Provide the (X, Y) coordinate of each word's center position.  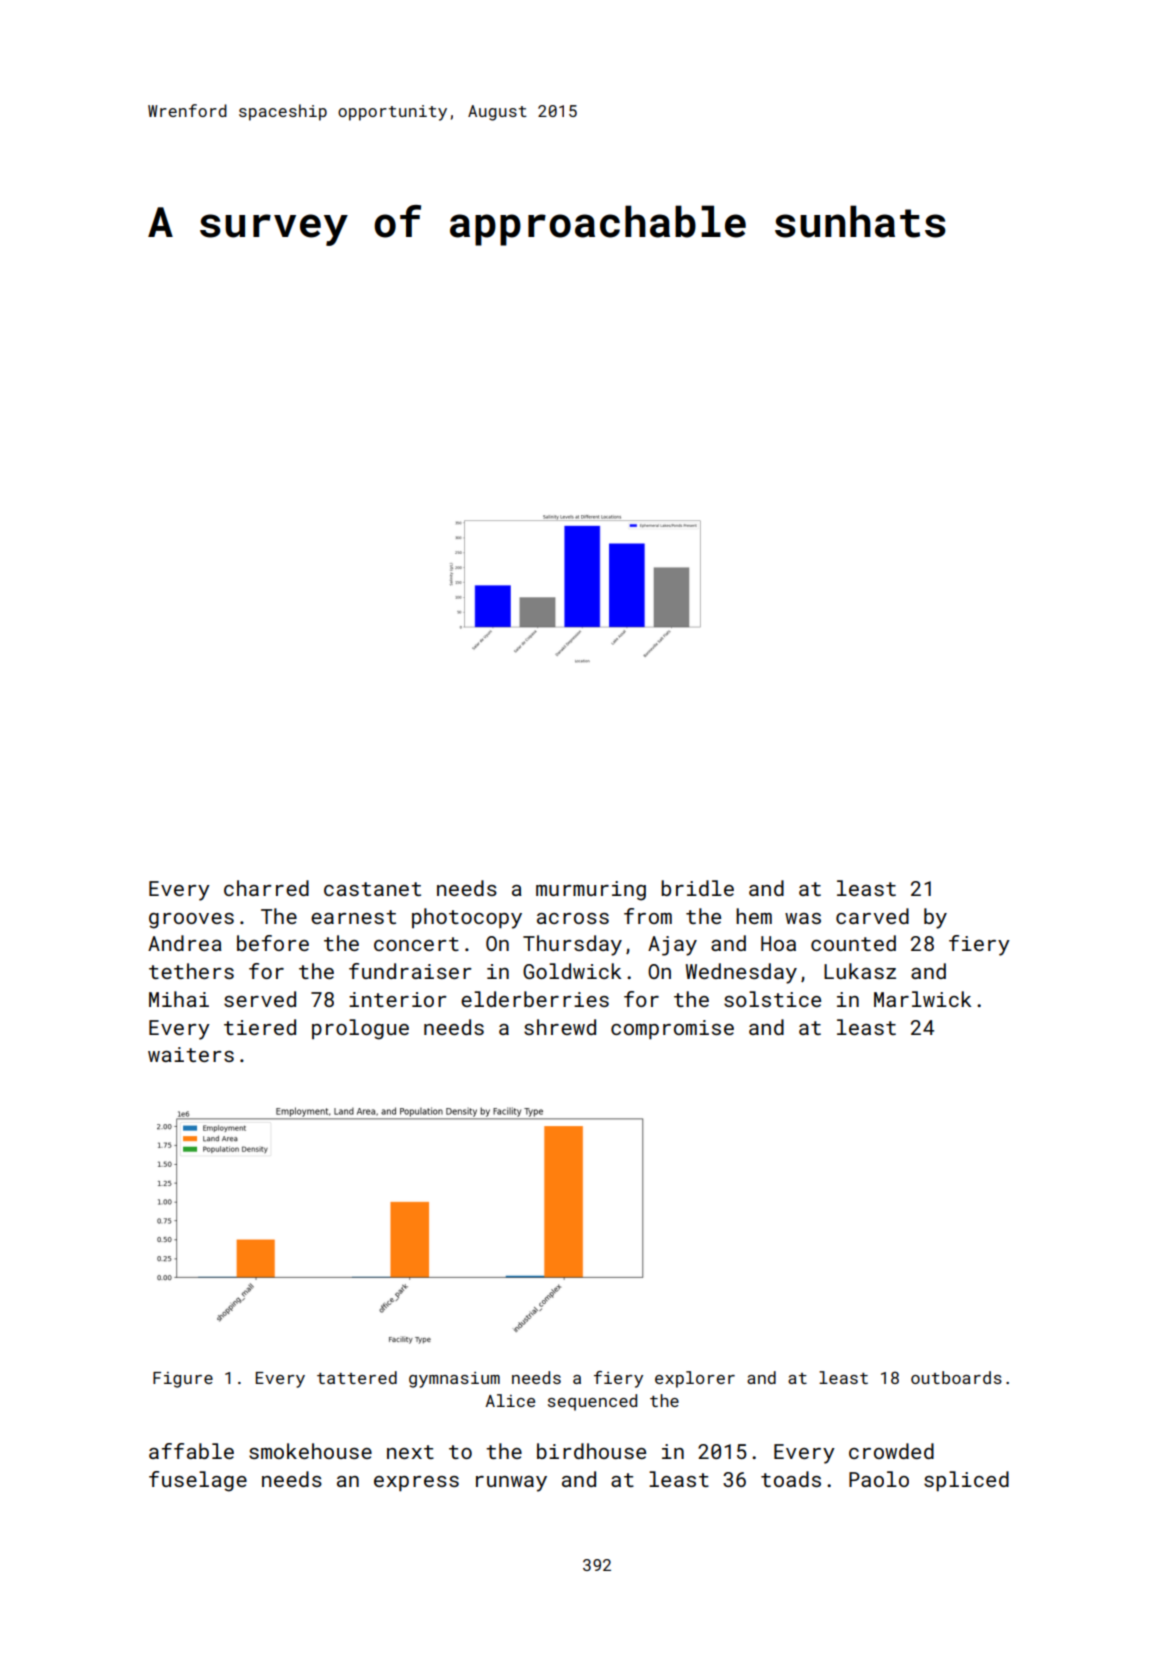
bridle (697, 888)
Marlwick (922, 999)
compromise (672, 1030)
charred (266, 888)
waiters (191, 1054)
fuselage (198, 1481)
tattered (357, 1377)
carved (872, 916)
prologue (360, 1029)
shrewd (560, 1027)
